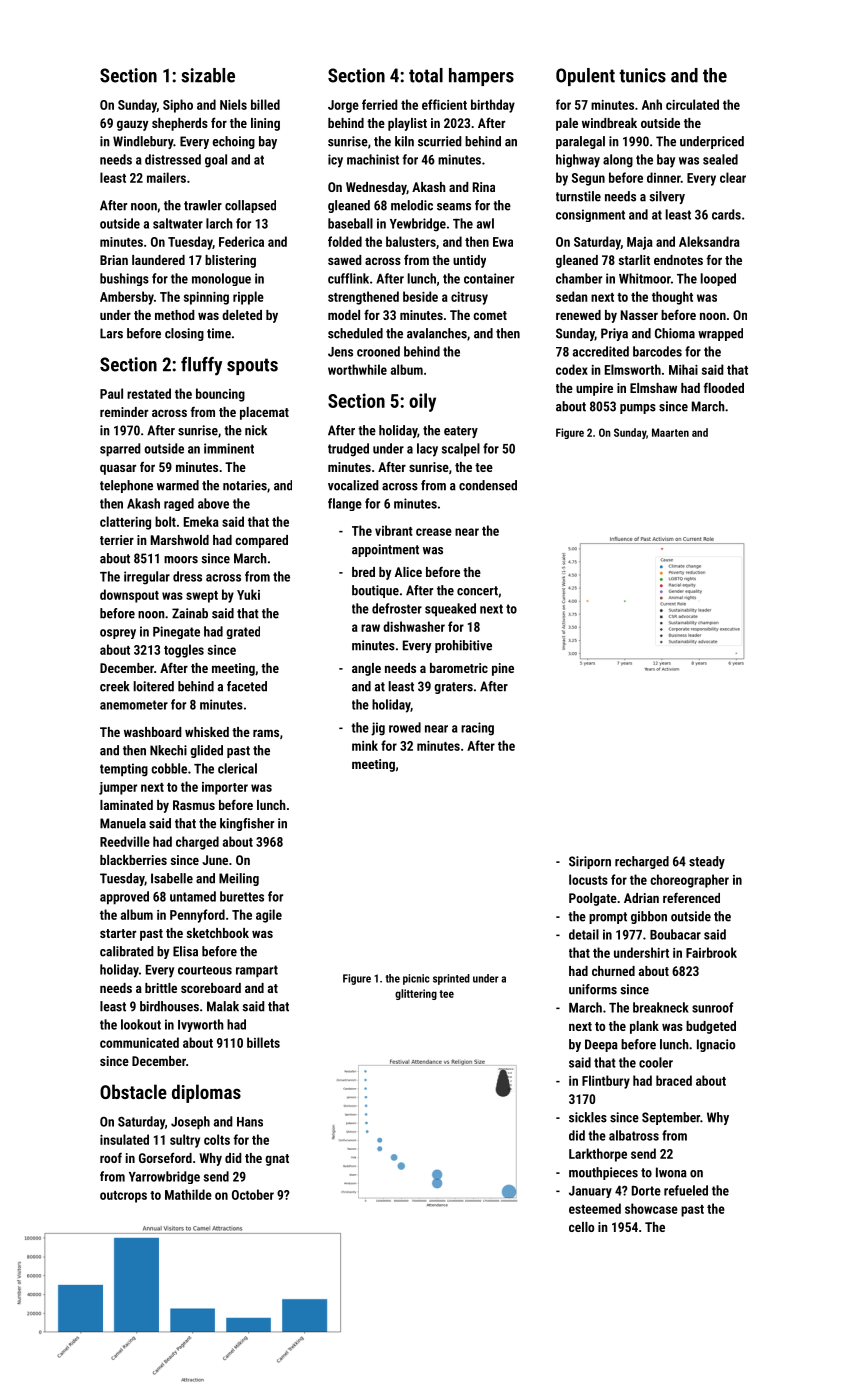 The height and width of the screenshot is (1400, 849). Describe the element at coordinates (670, 432) in the screenshot. I see `Maarten` at that location.
